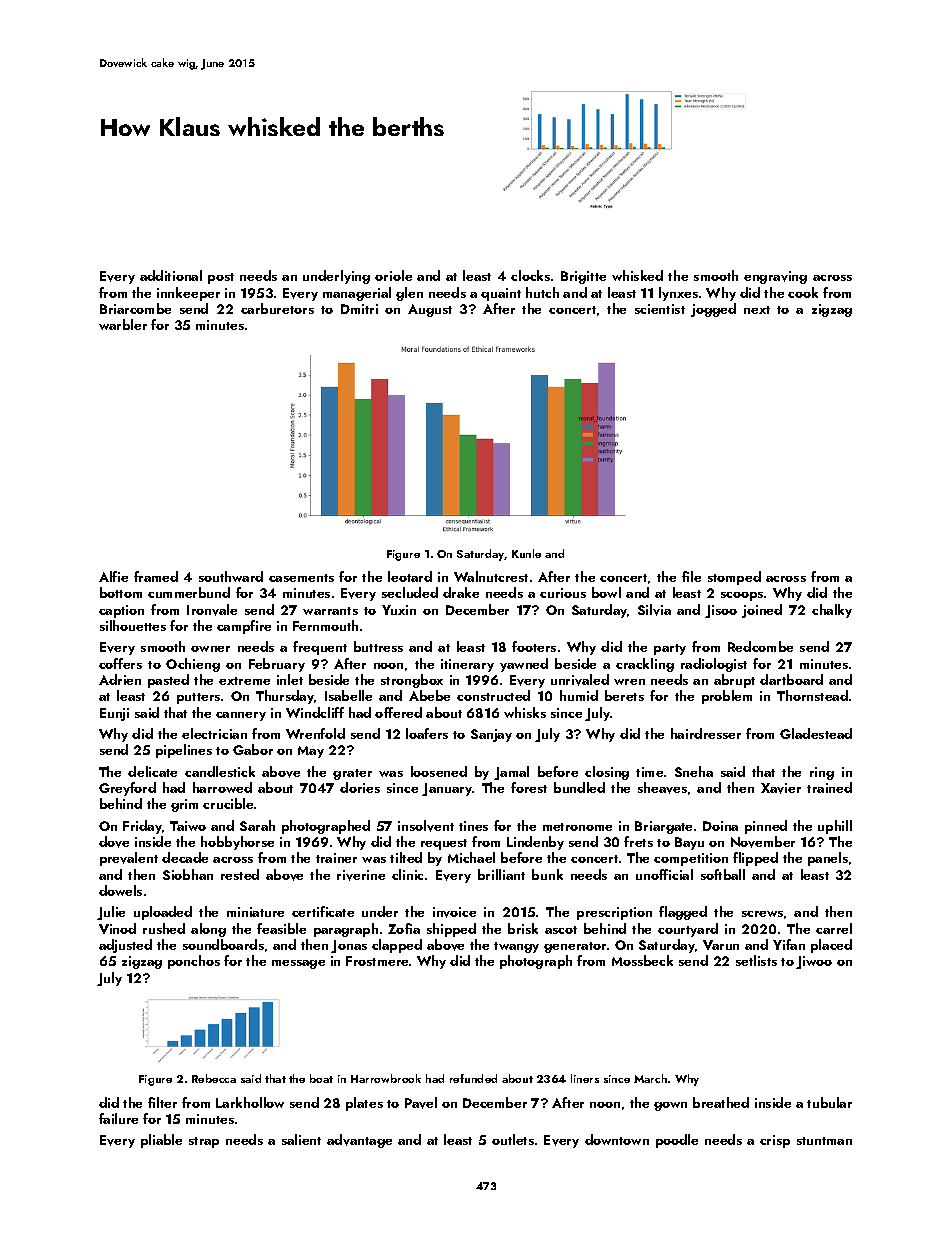 The width and height of the image is (952, 1233). Describe the element at coordinates (393, 275) in the image. I see `oriole` at that location.
